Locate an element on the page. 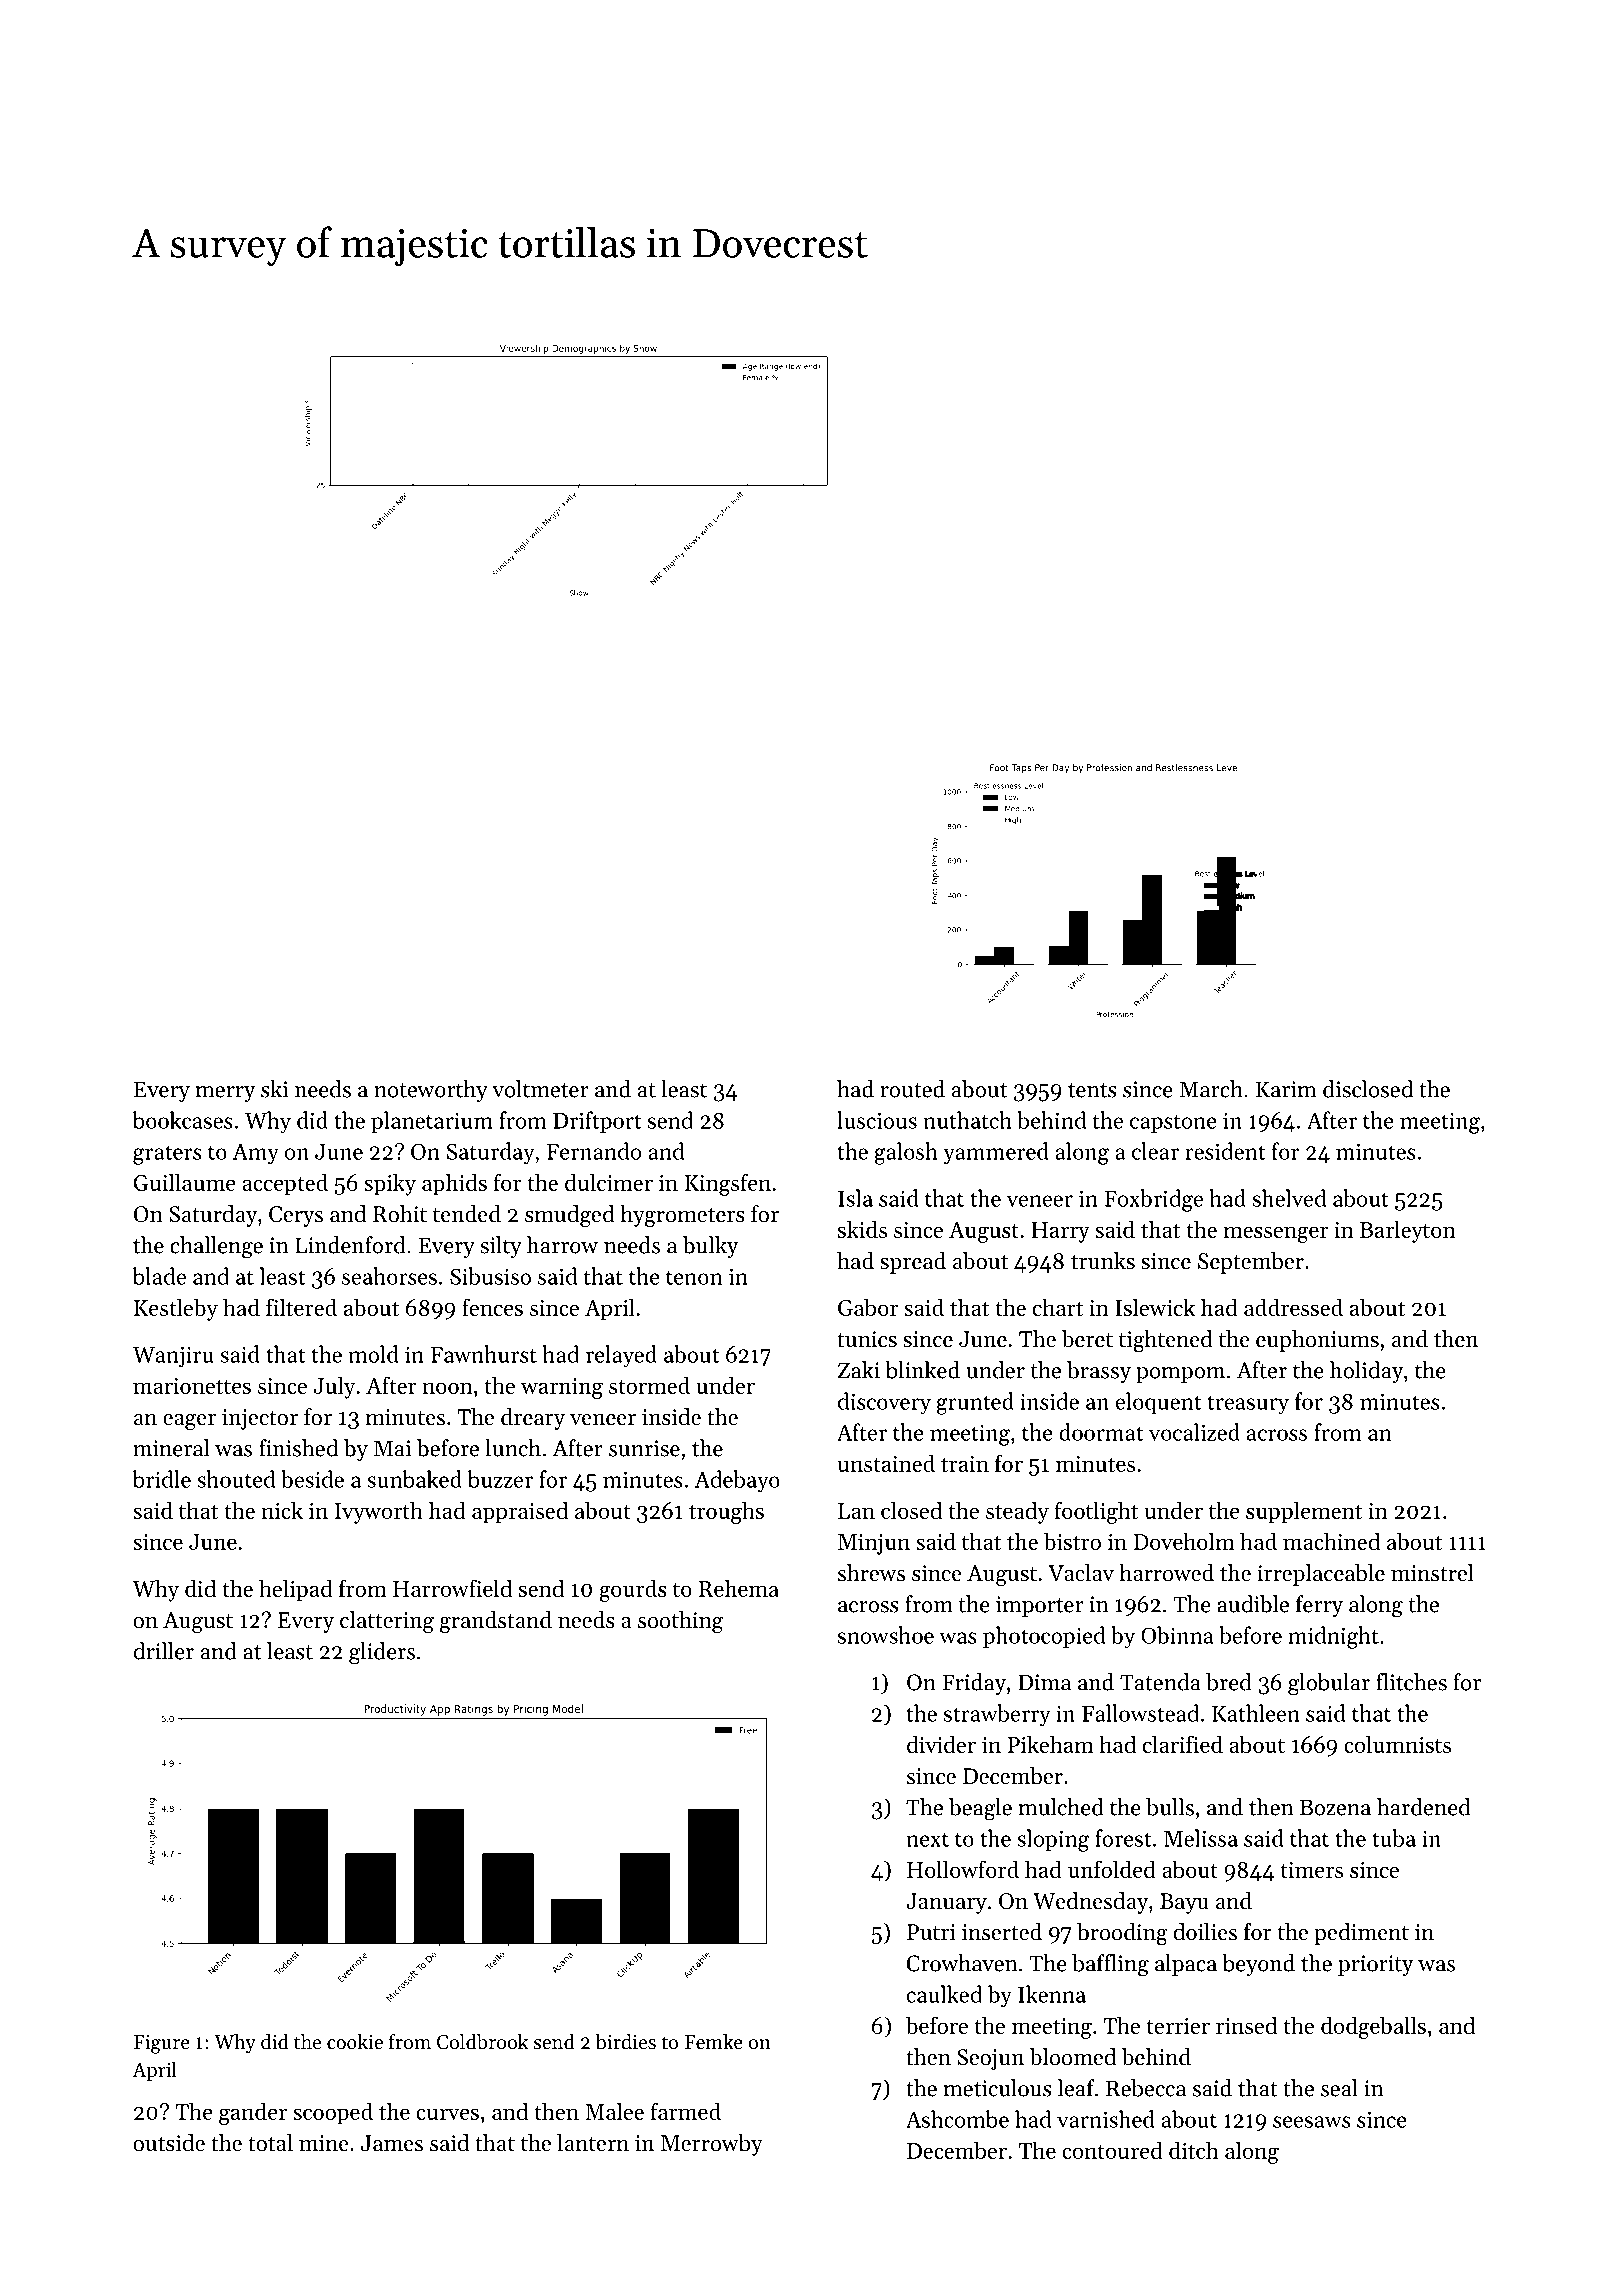  Isla is located at coordinates (855, 1198).
